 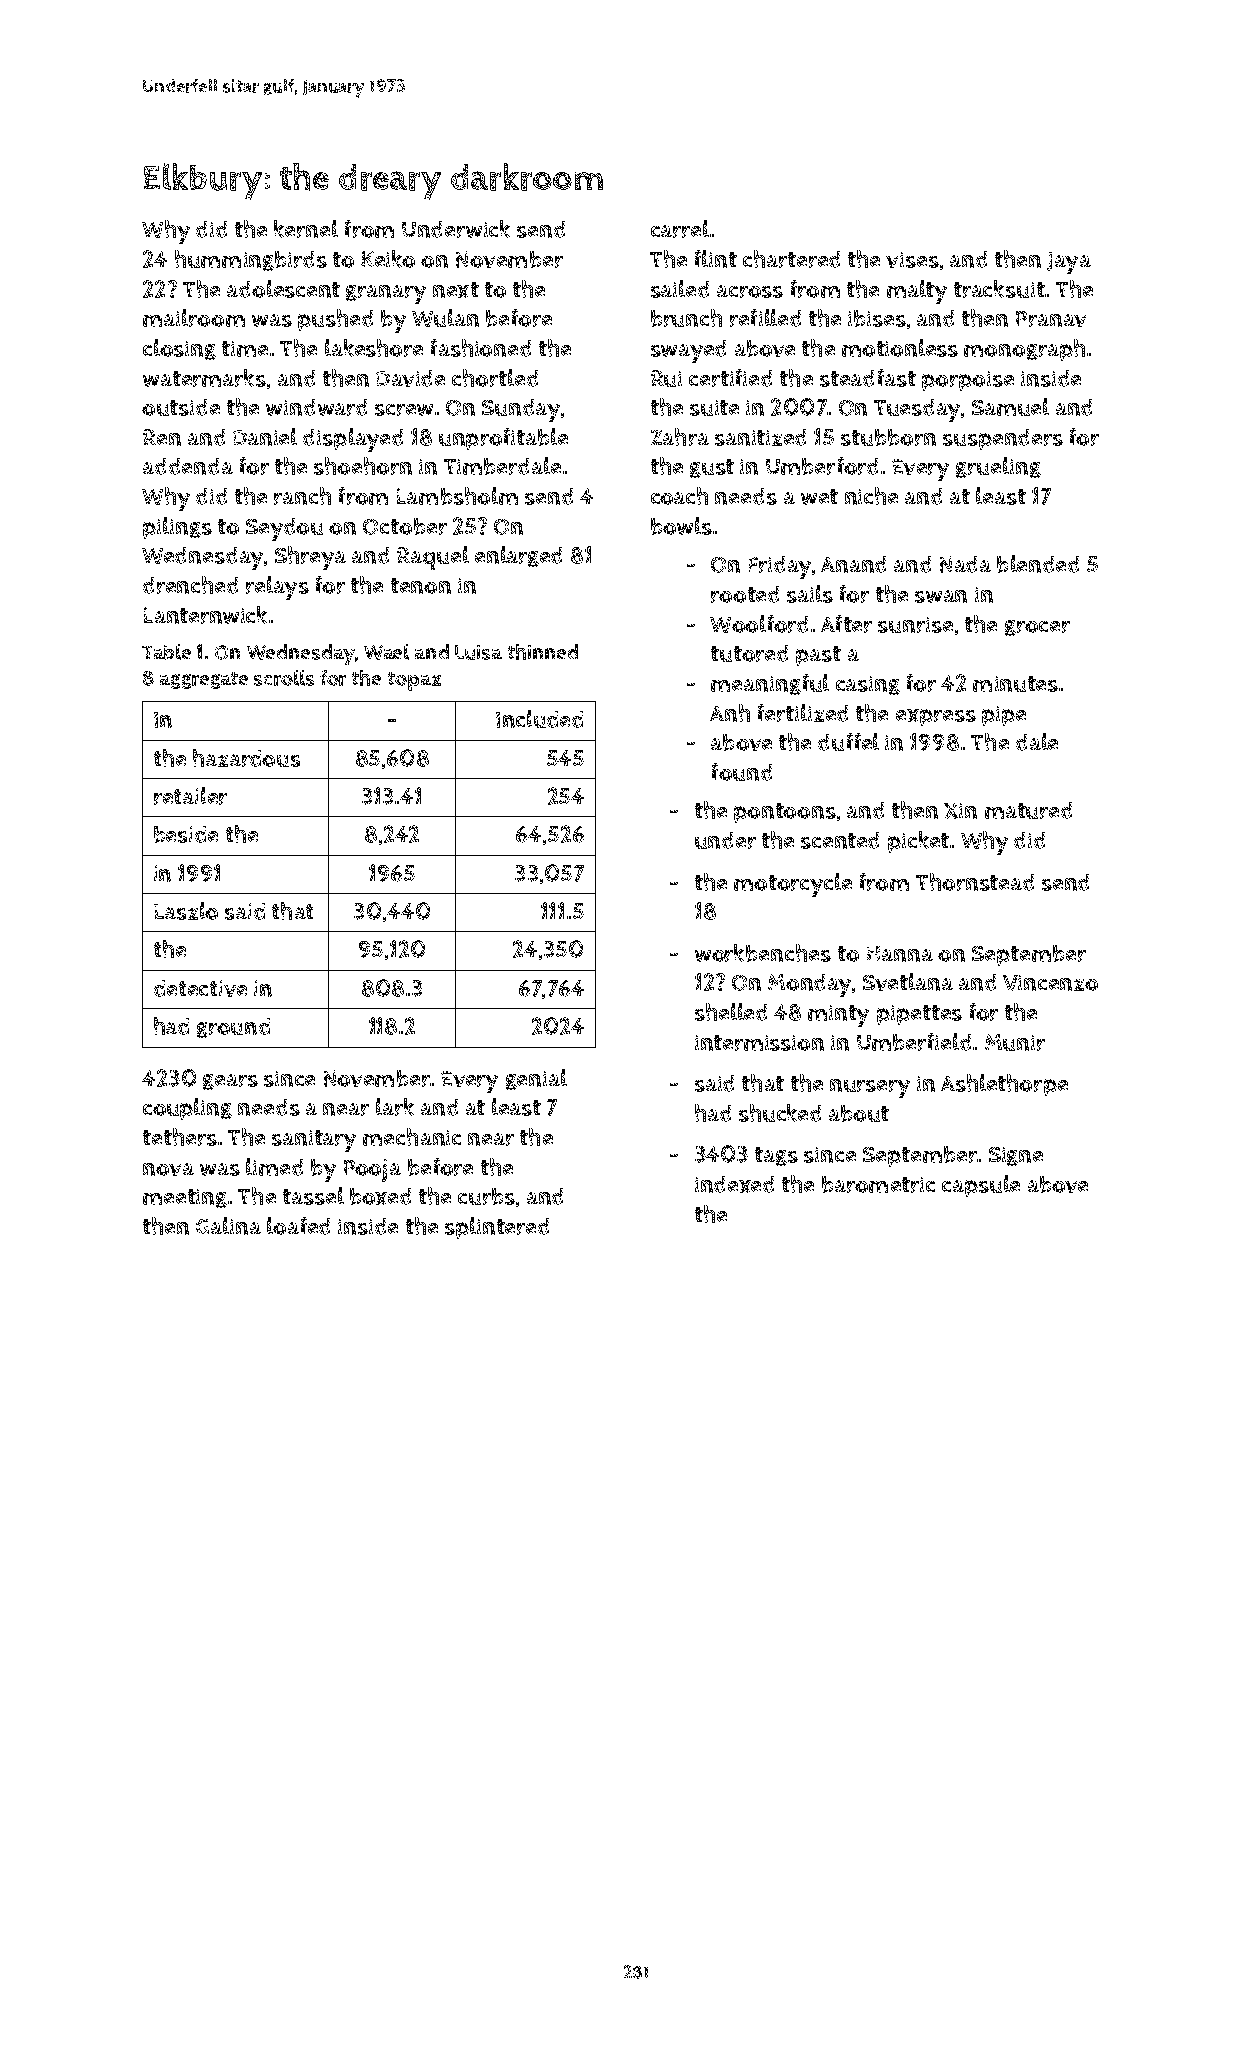 I want to click on shelled, so click(x=731, y=1012).
